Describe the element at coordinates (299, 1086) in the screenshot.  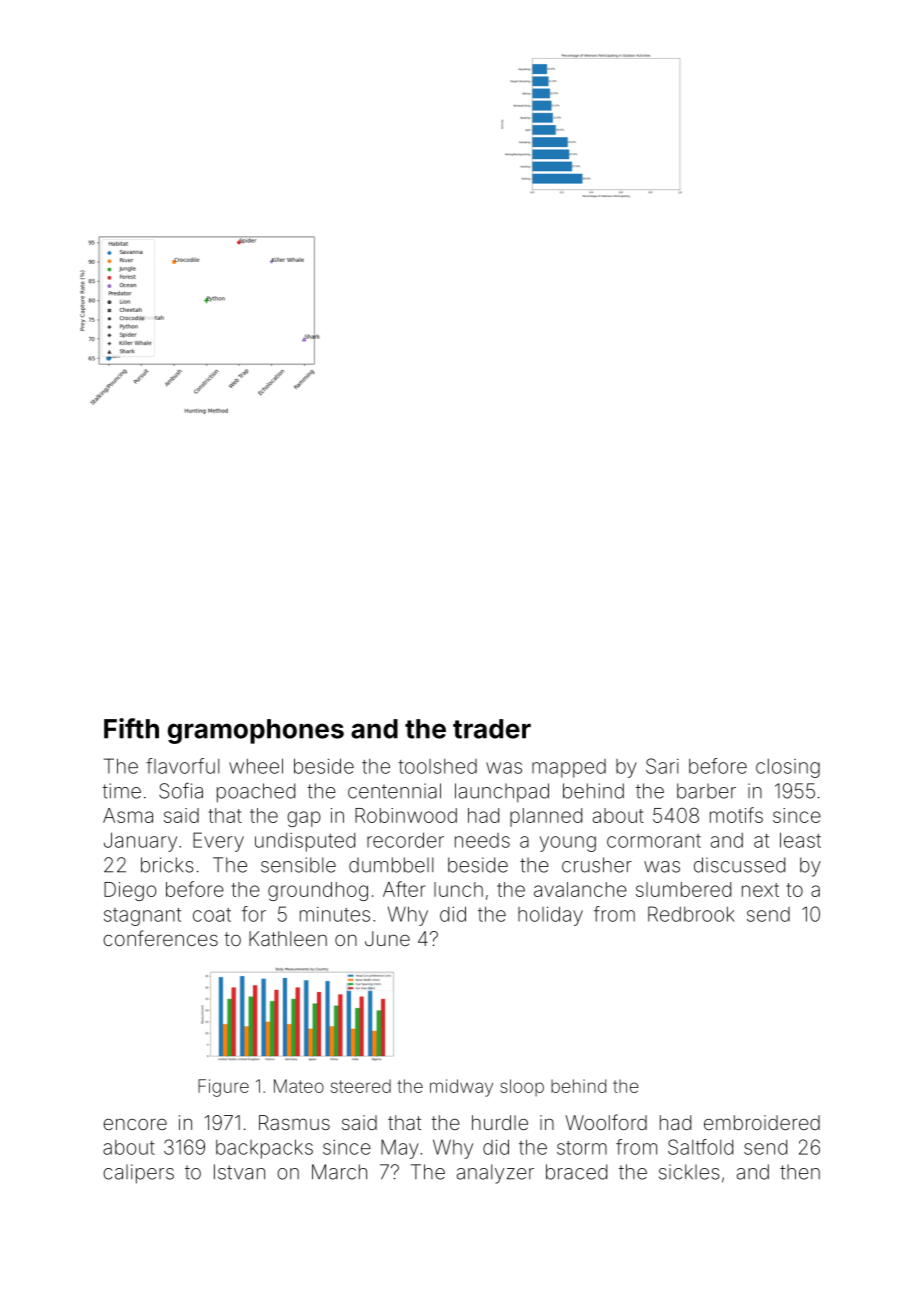
I see `Mateo` at that location.
